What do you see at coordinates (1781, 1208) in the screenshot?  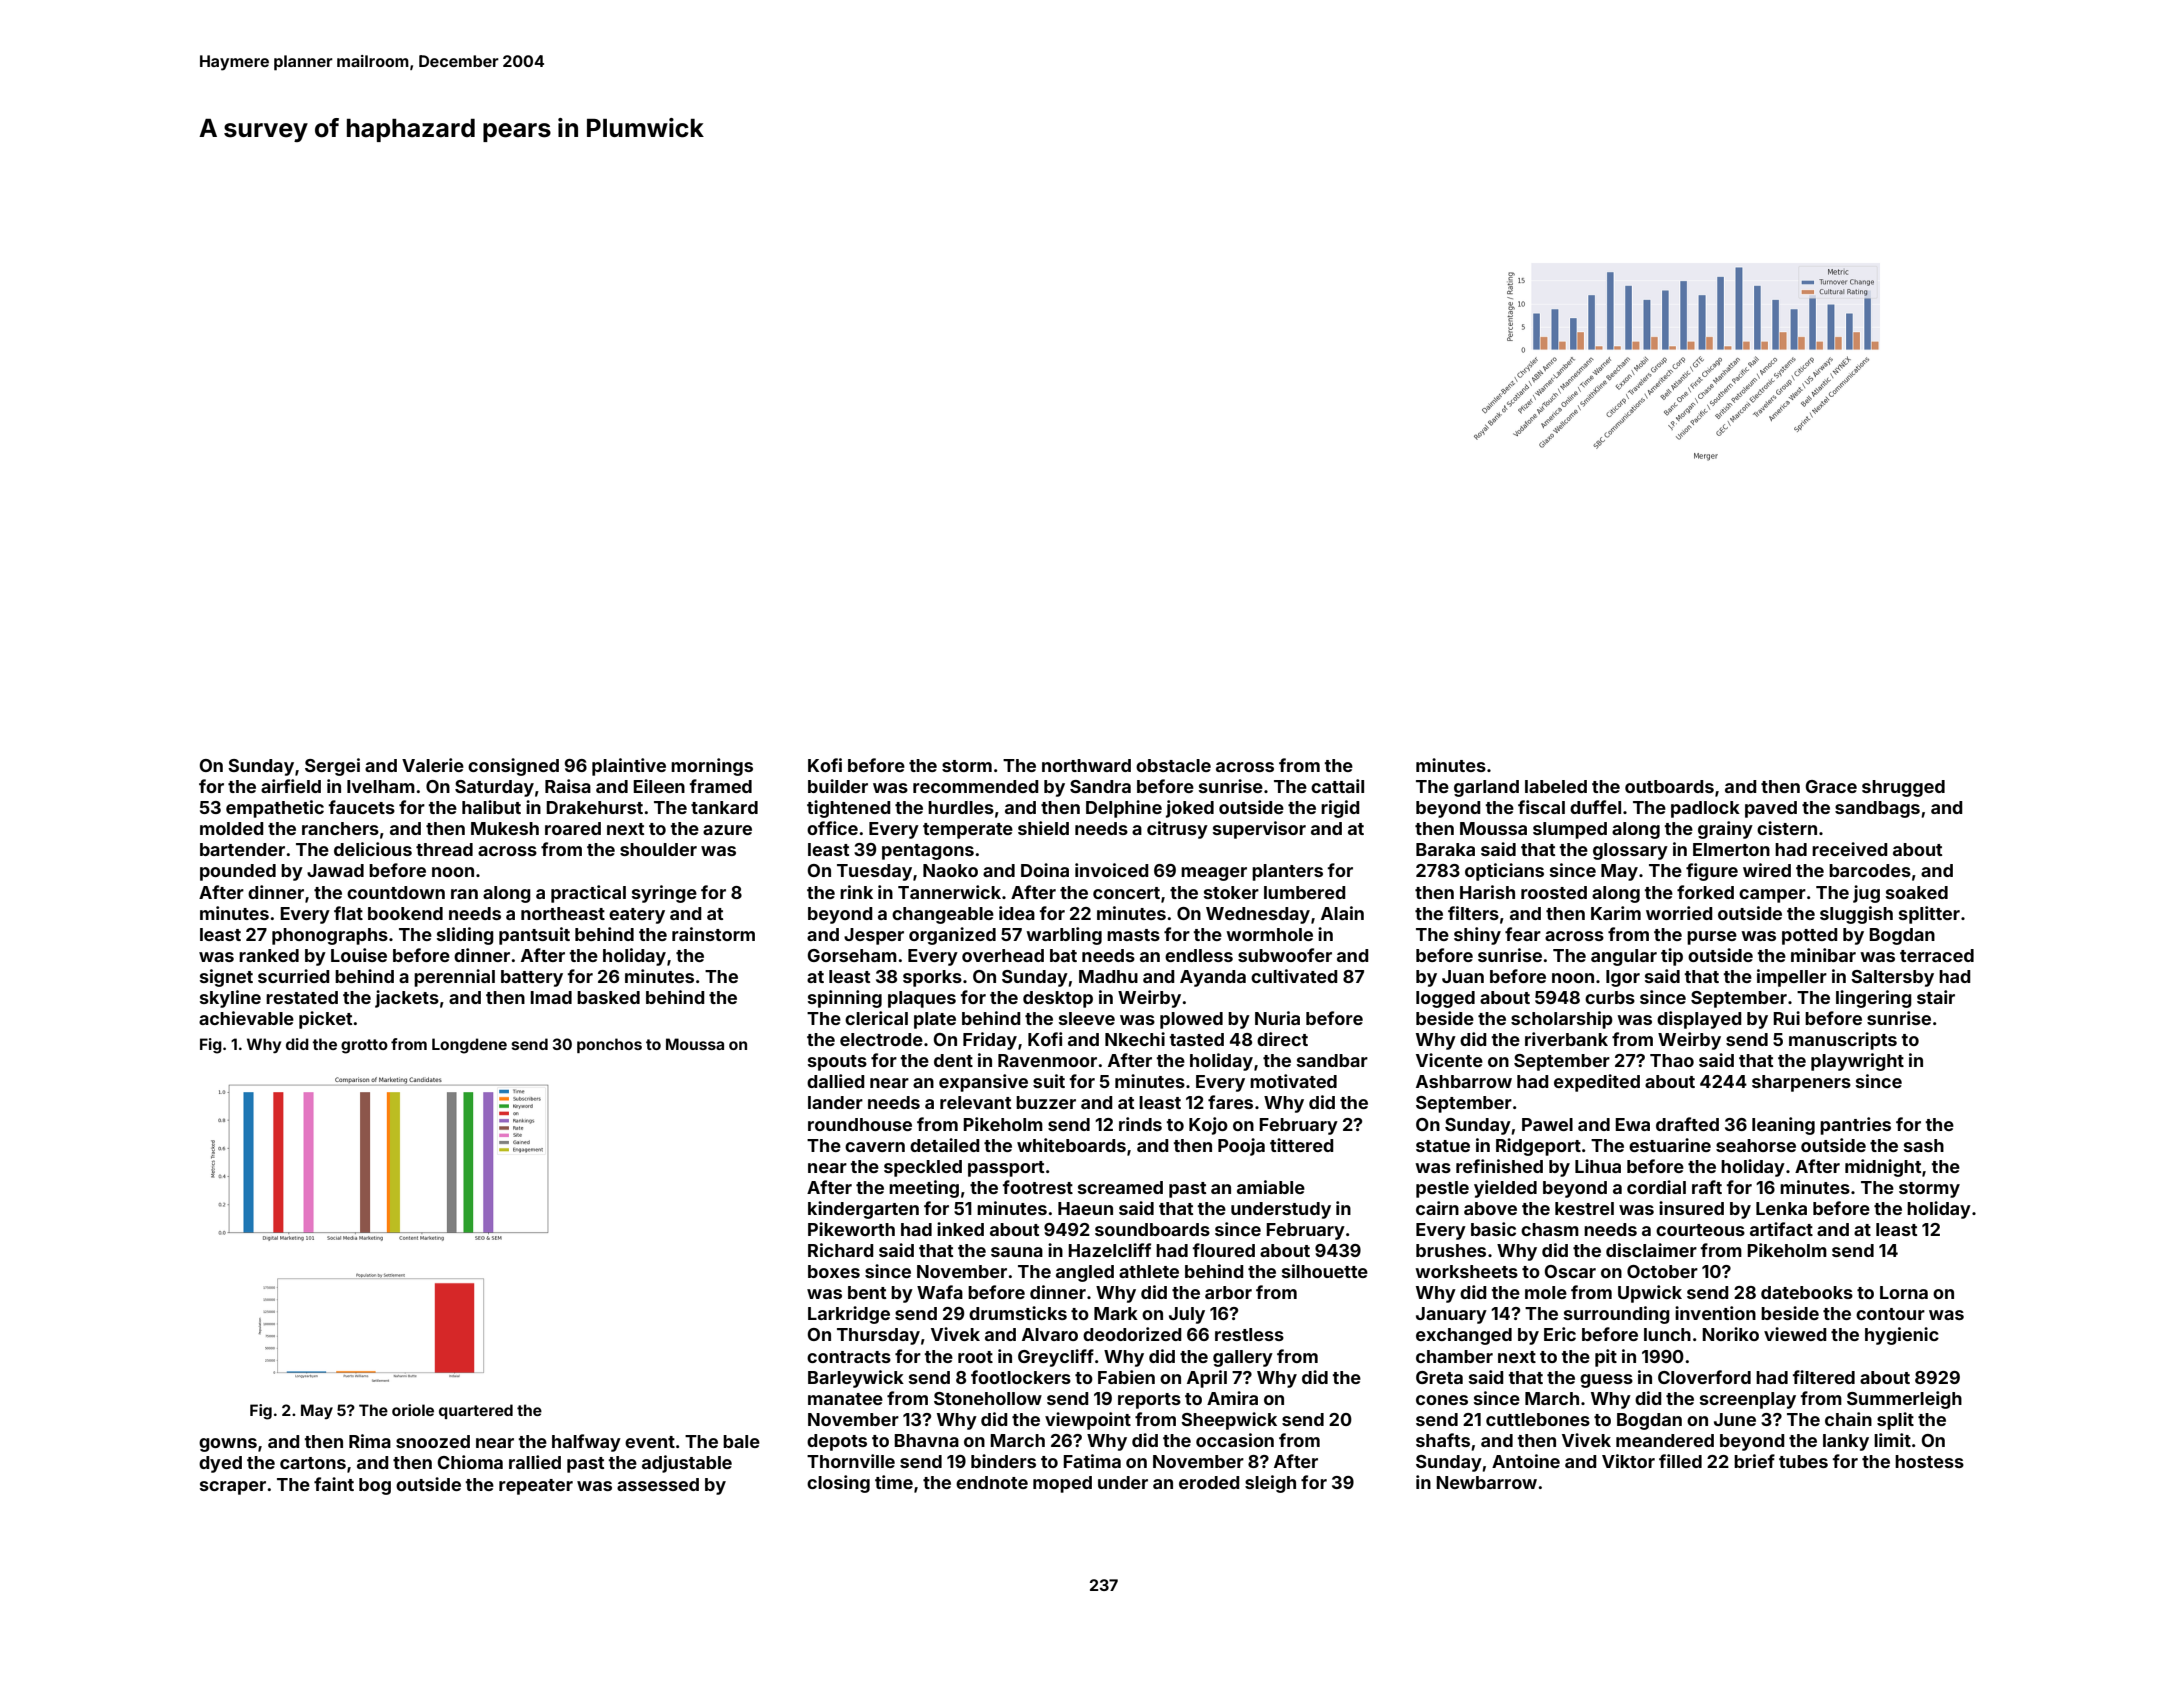 I see `Lenka` at bounding box center [1781, 1208].
